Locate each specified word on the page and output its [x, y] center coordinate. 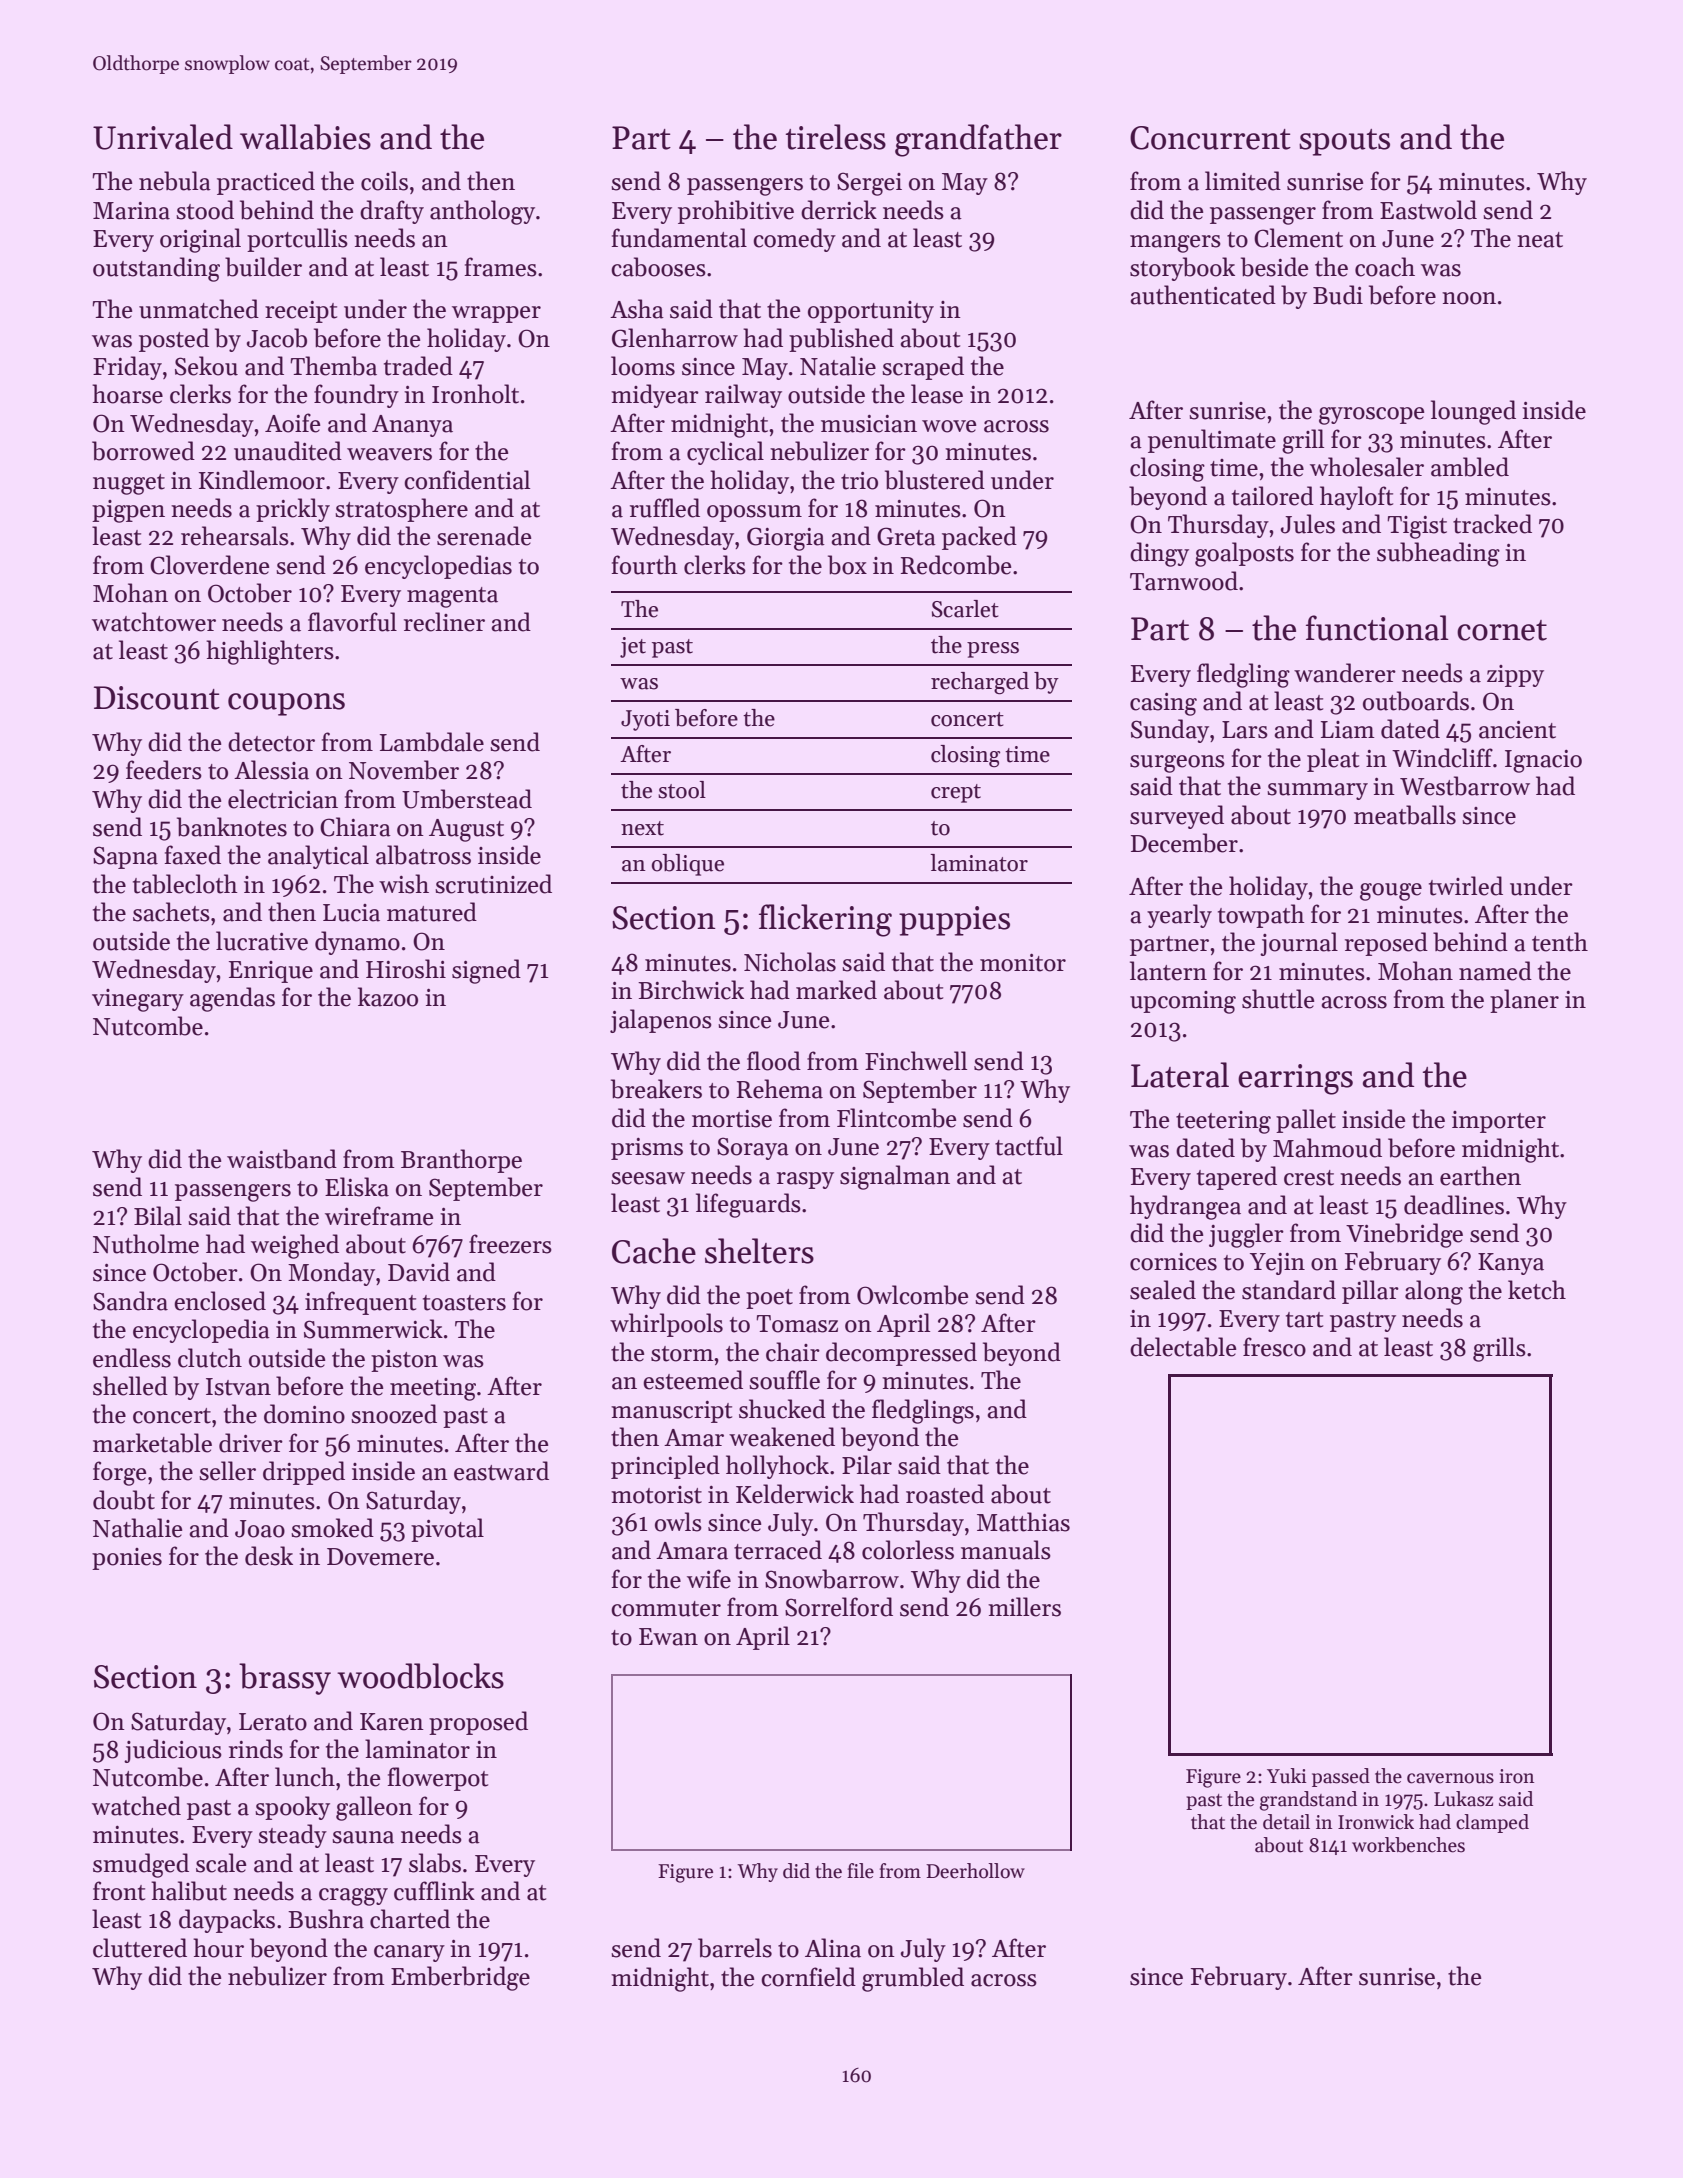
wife [709, 1579]
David [419, 1272]
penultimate [1212, 441]
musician [869, 424]
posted [174, 340]
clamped [1492, 1823]
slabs [435, 1863]
